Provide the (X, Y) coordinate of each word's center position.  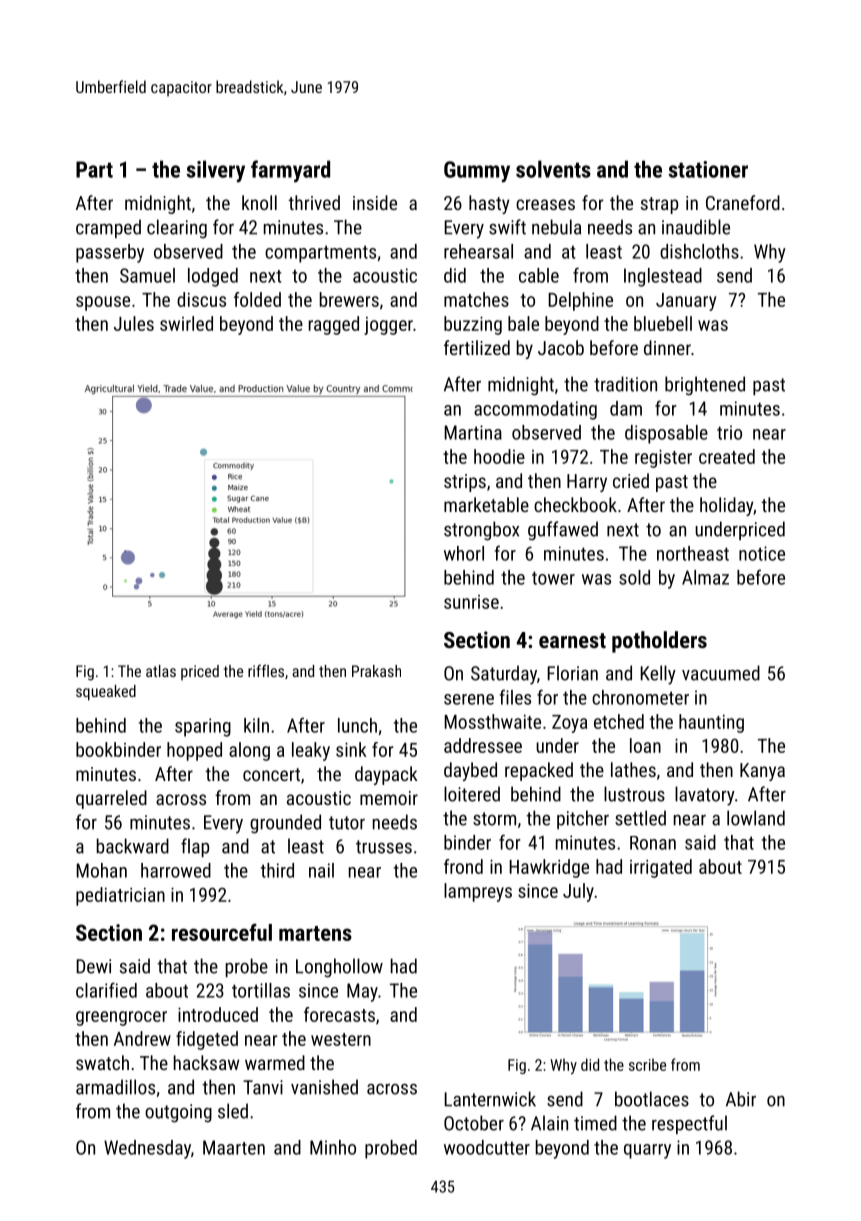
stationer (708, 169)
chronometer (640, 697)
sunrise (471, 602)
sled (233, 1111)
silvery (215, 171)
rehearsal (478, 251)
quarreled (111, 799)
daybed (470, 771)
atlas (161, 671)
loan (645, 745)
